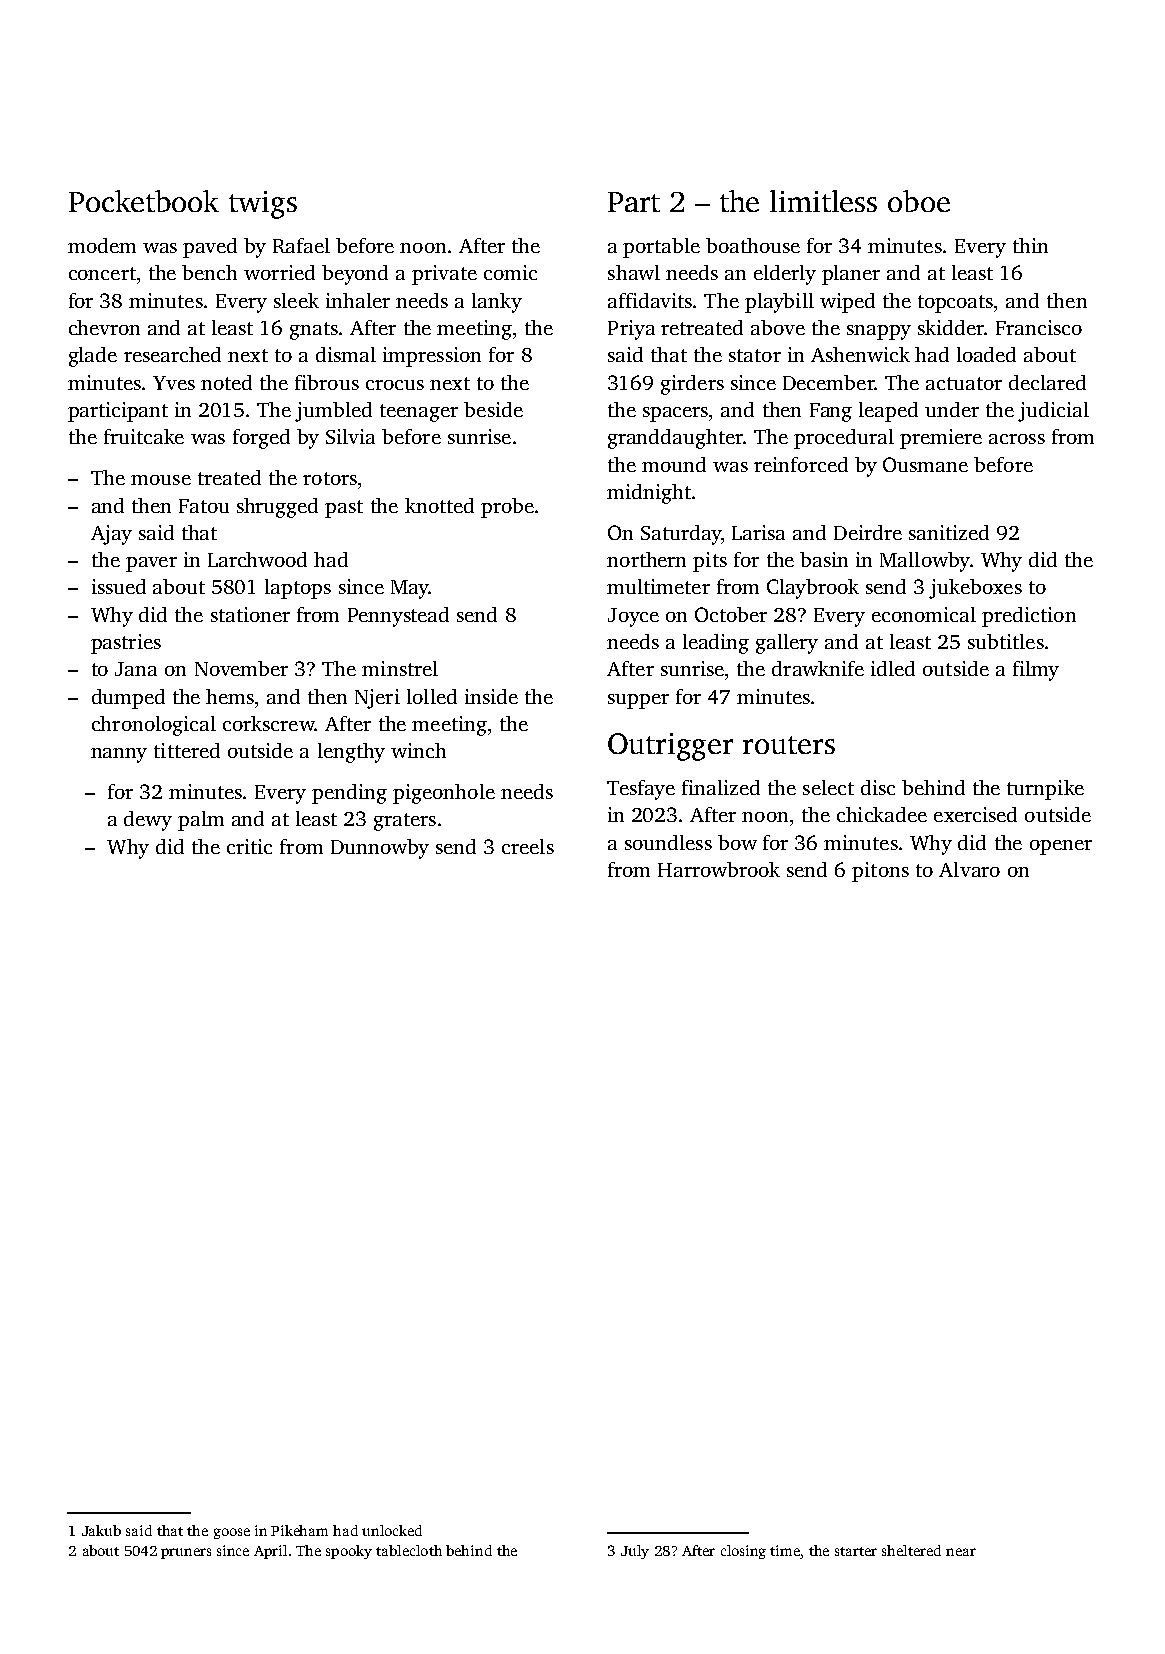  I want to click on private, so click(444, 275).
